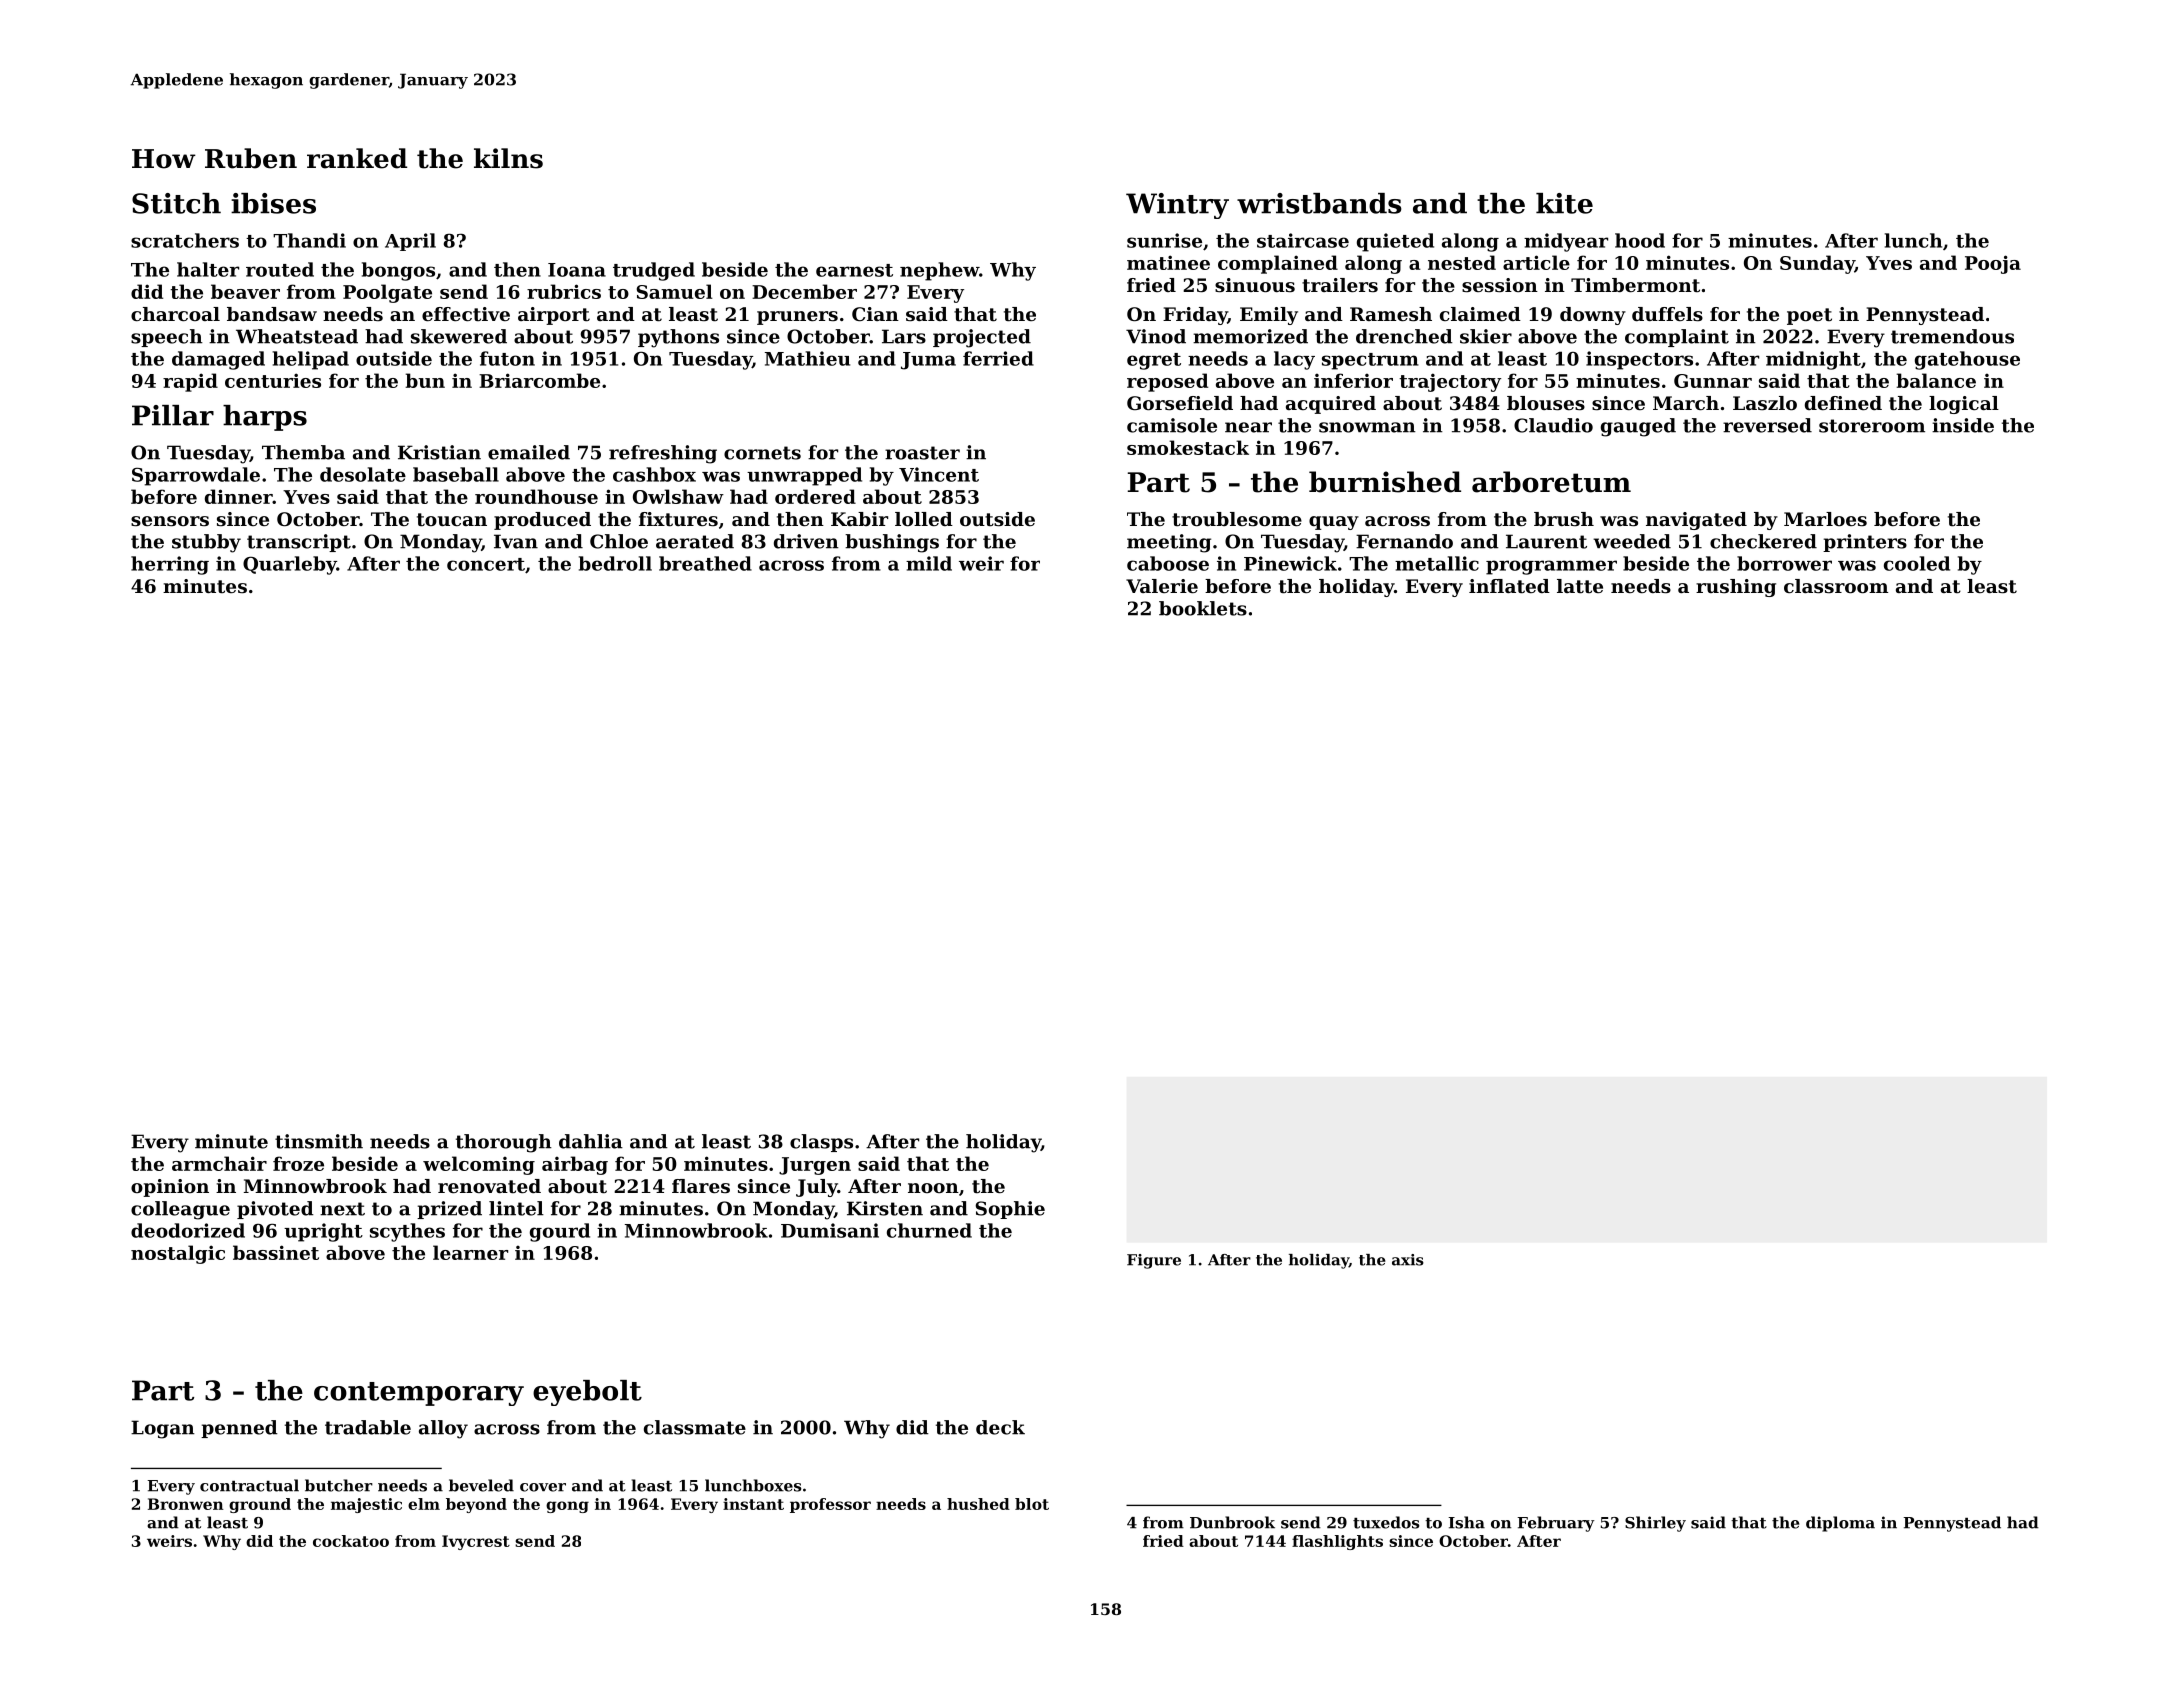 The image size is (2178, 1683). I want to click on wristbands, so click(1319, 203).
